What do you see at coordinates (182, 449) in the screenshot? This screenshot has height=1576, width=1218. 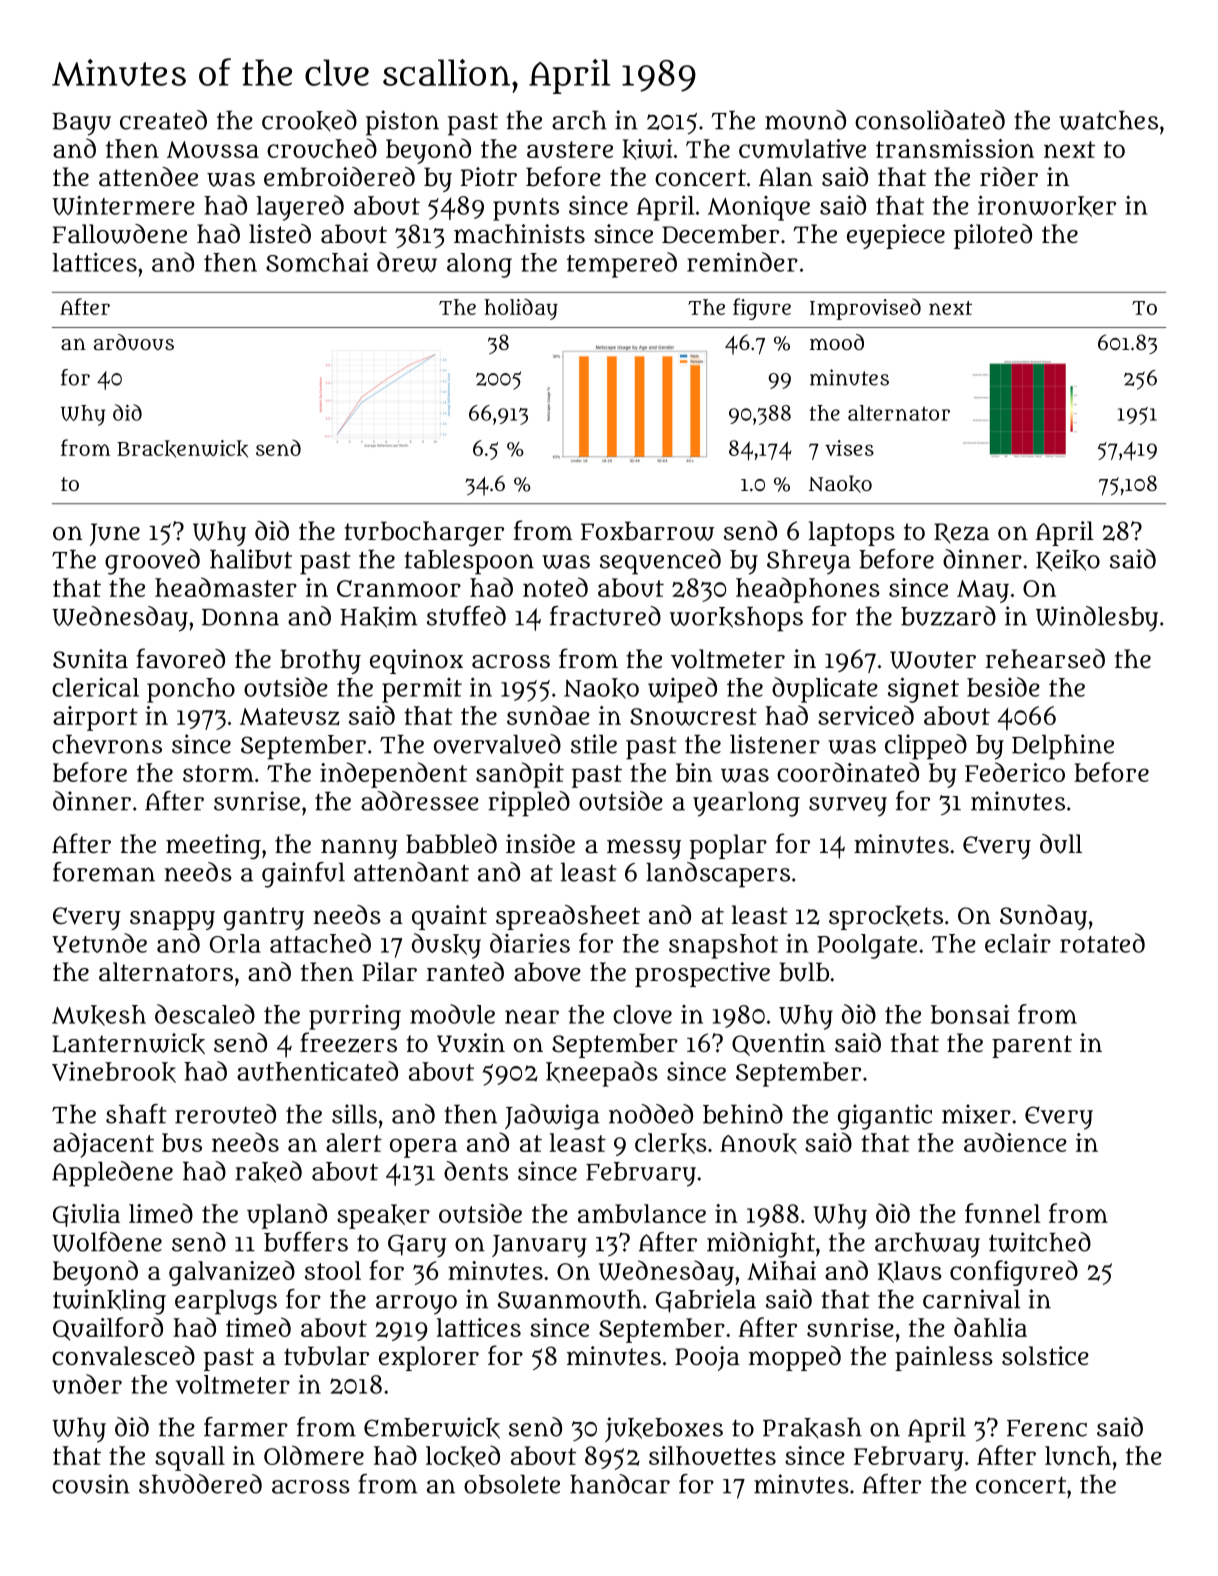 I see `Brackenwick` at bounding box center [182, 449].
